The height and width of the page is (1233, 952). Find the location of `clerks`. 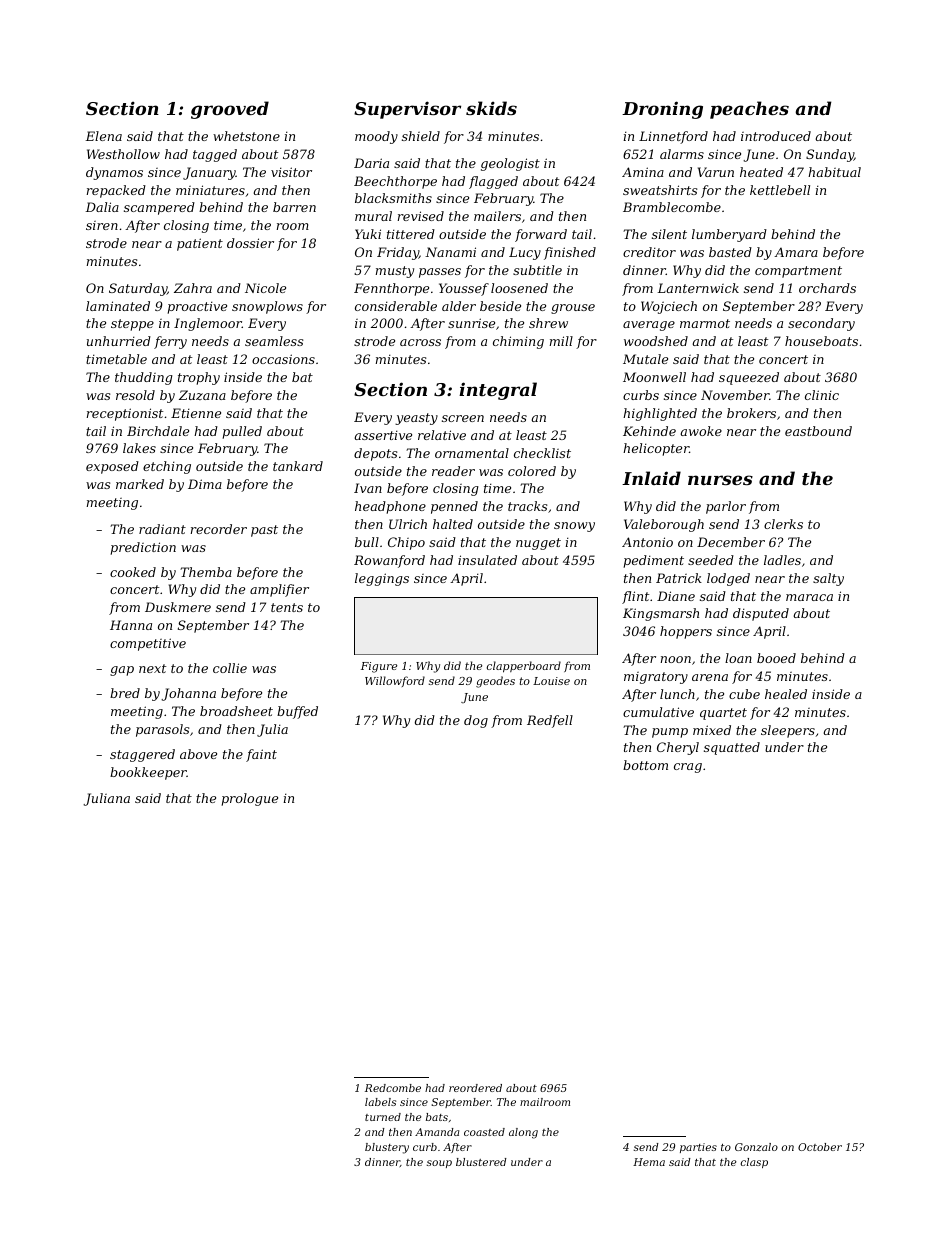

clerks is located at coordinates (783, 524).
